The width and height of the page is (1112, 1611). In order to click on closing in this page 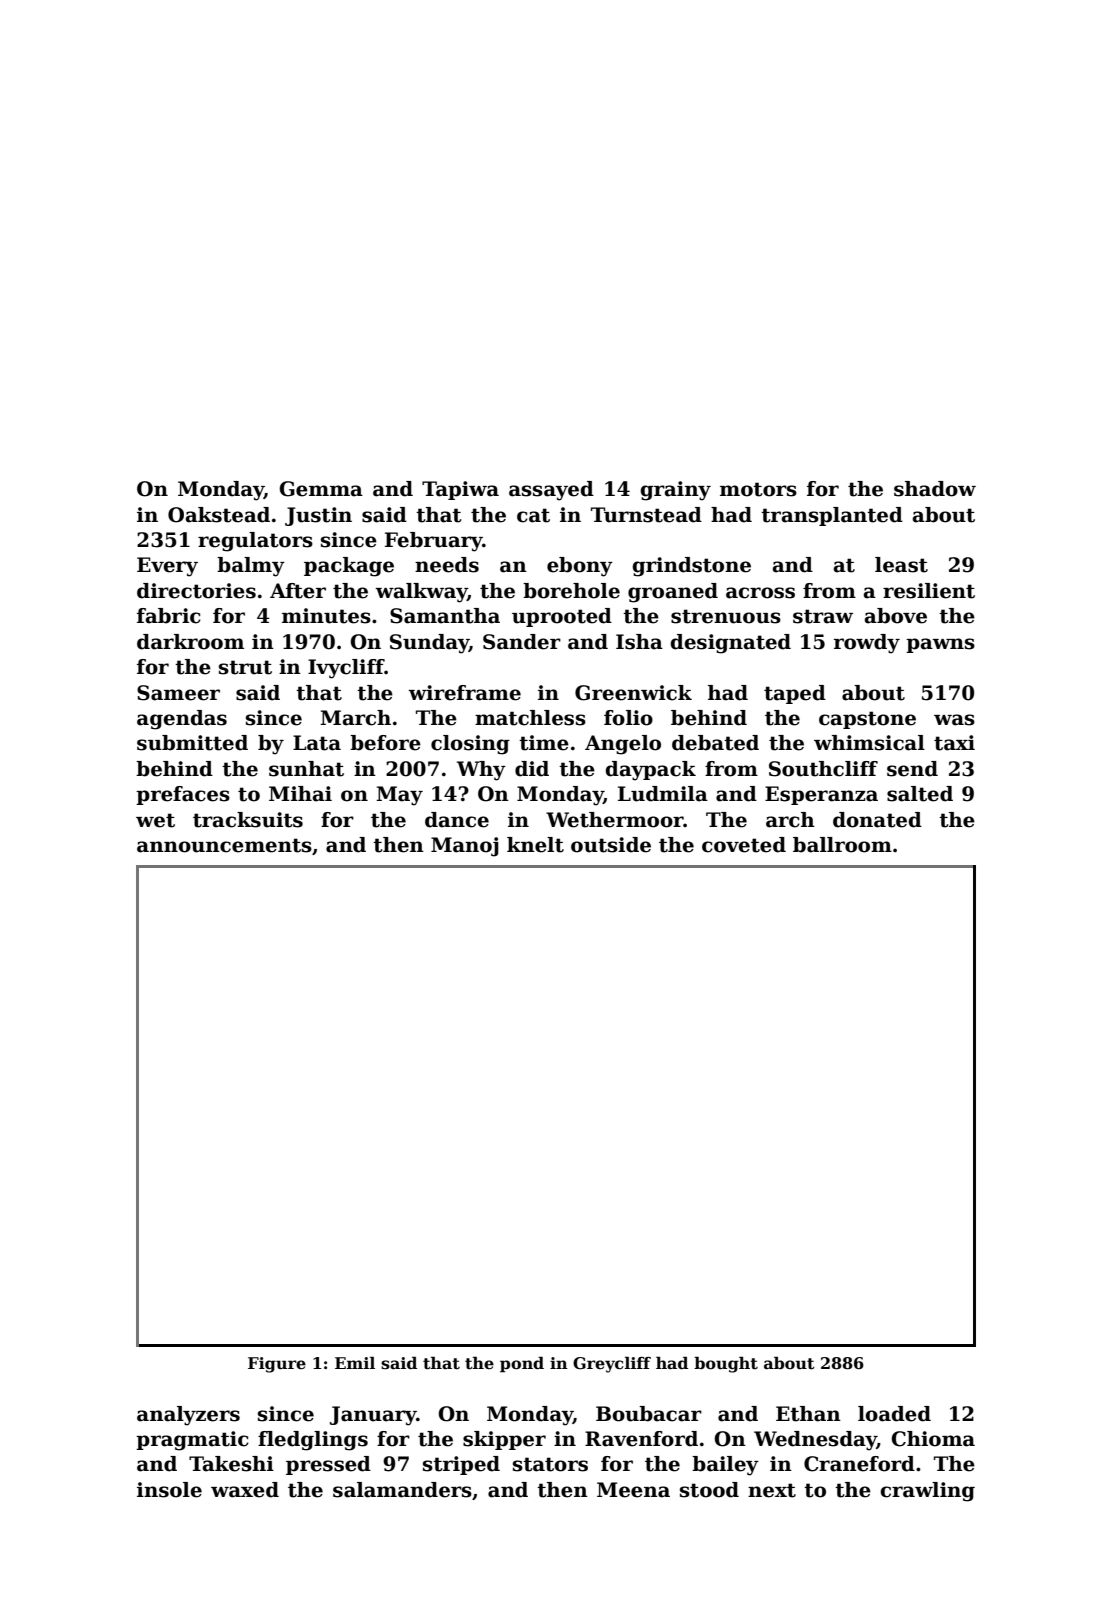, I will do `click(470, 745)`.
